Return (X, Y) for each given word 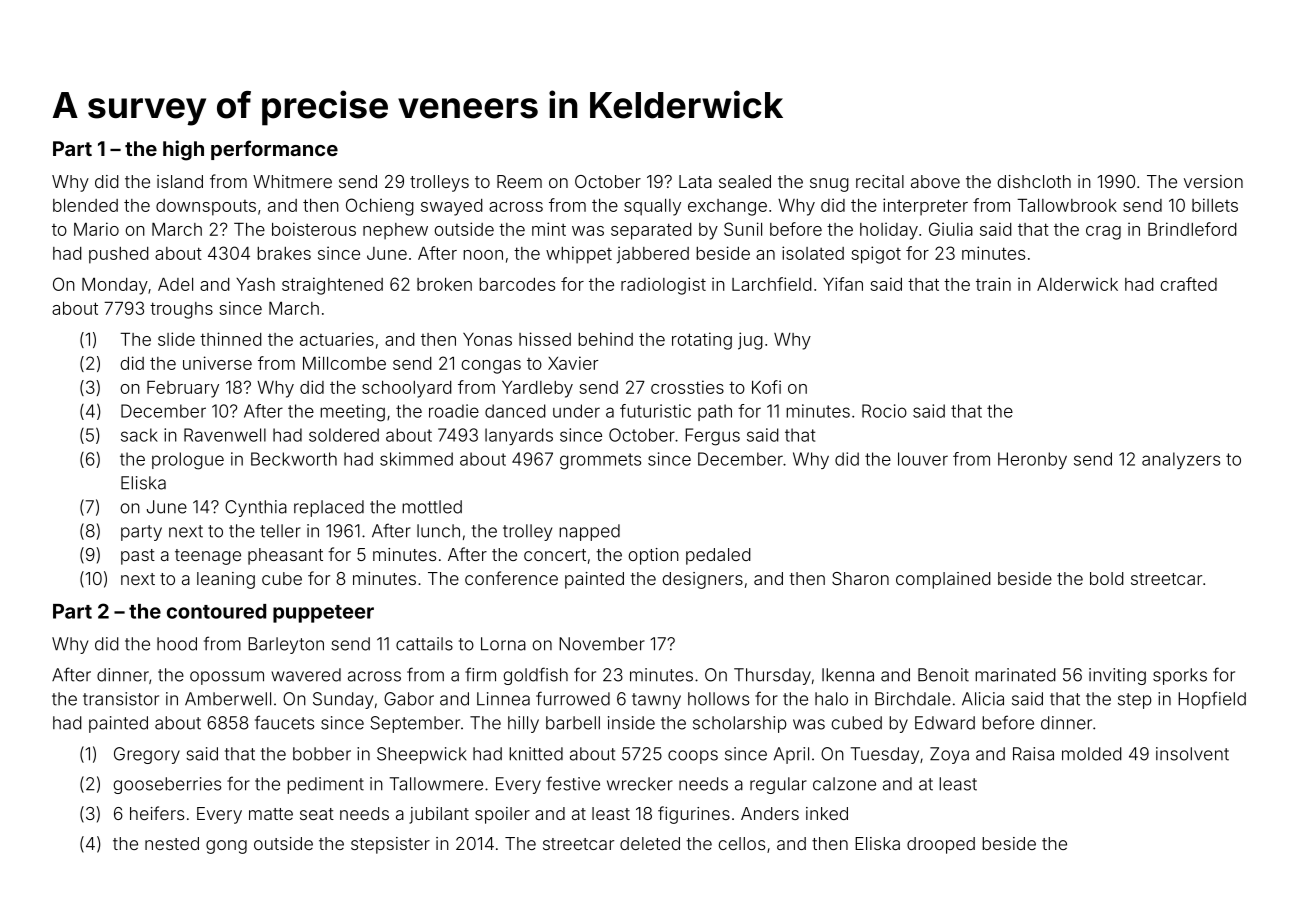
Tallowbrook (1067, 205)
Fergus (712, 437)
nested (172, 843)
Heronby (1032, 460)
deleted (650, 843)
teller (280, 531)
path (715, 412)
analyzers (1181, 460)
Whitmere (292, 181)
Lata (695, 181)
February (183, 389)
